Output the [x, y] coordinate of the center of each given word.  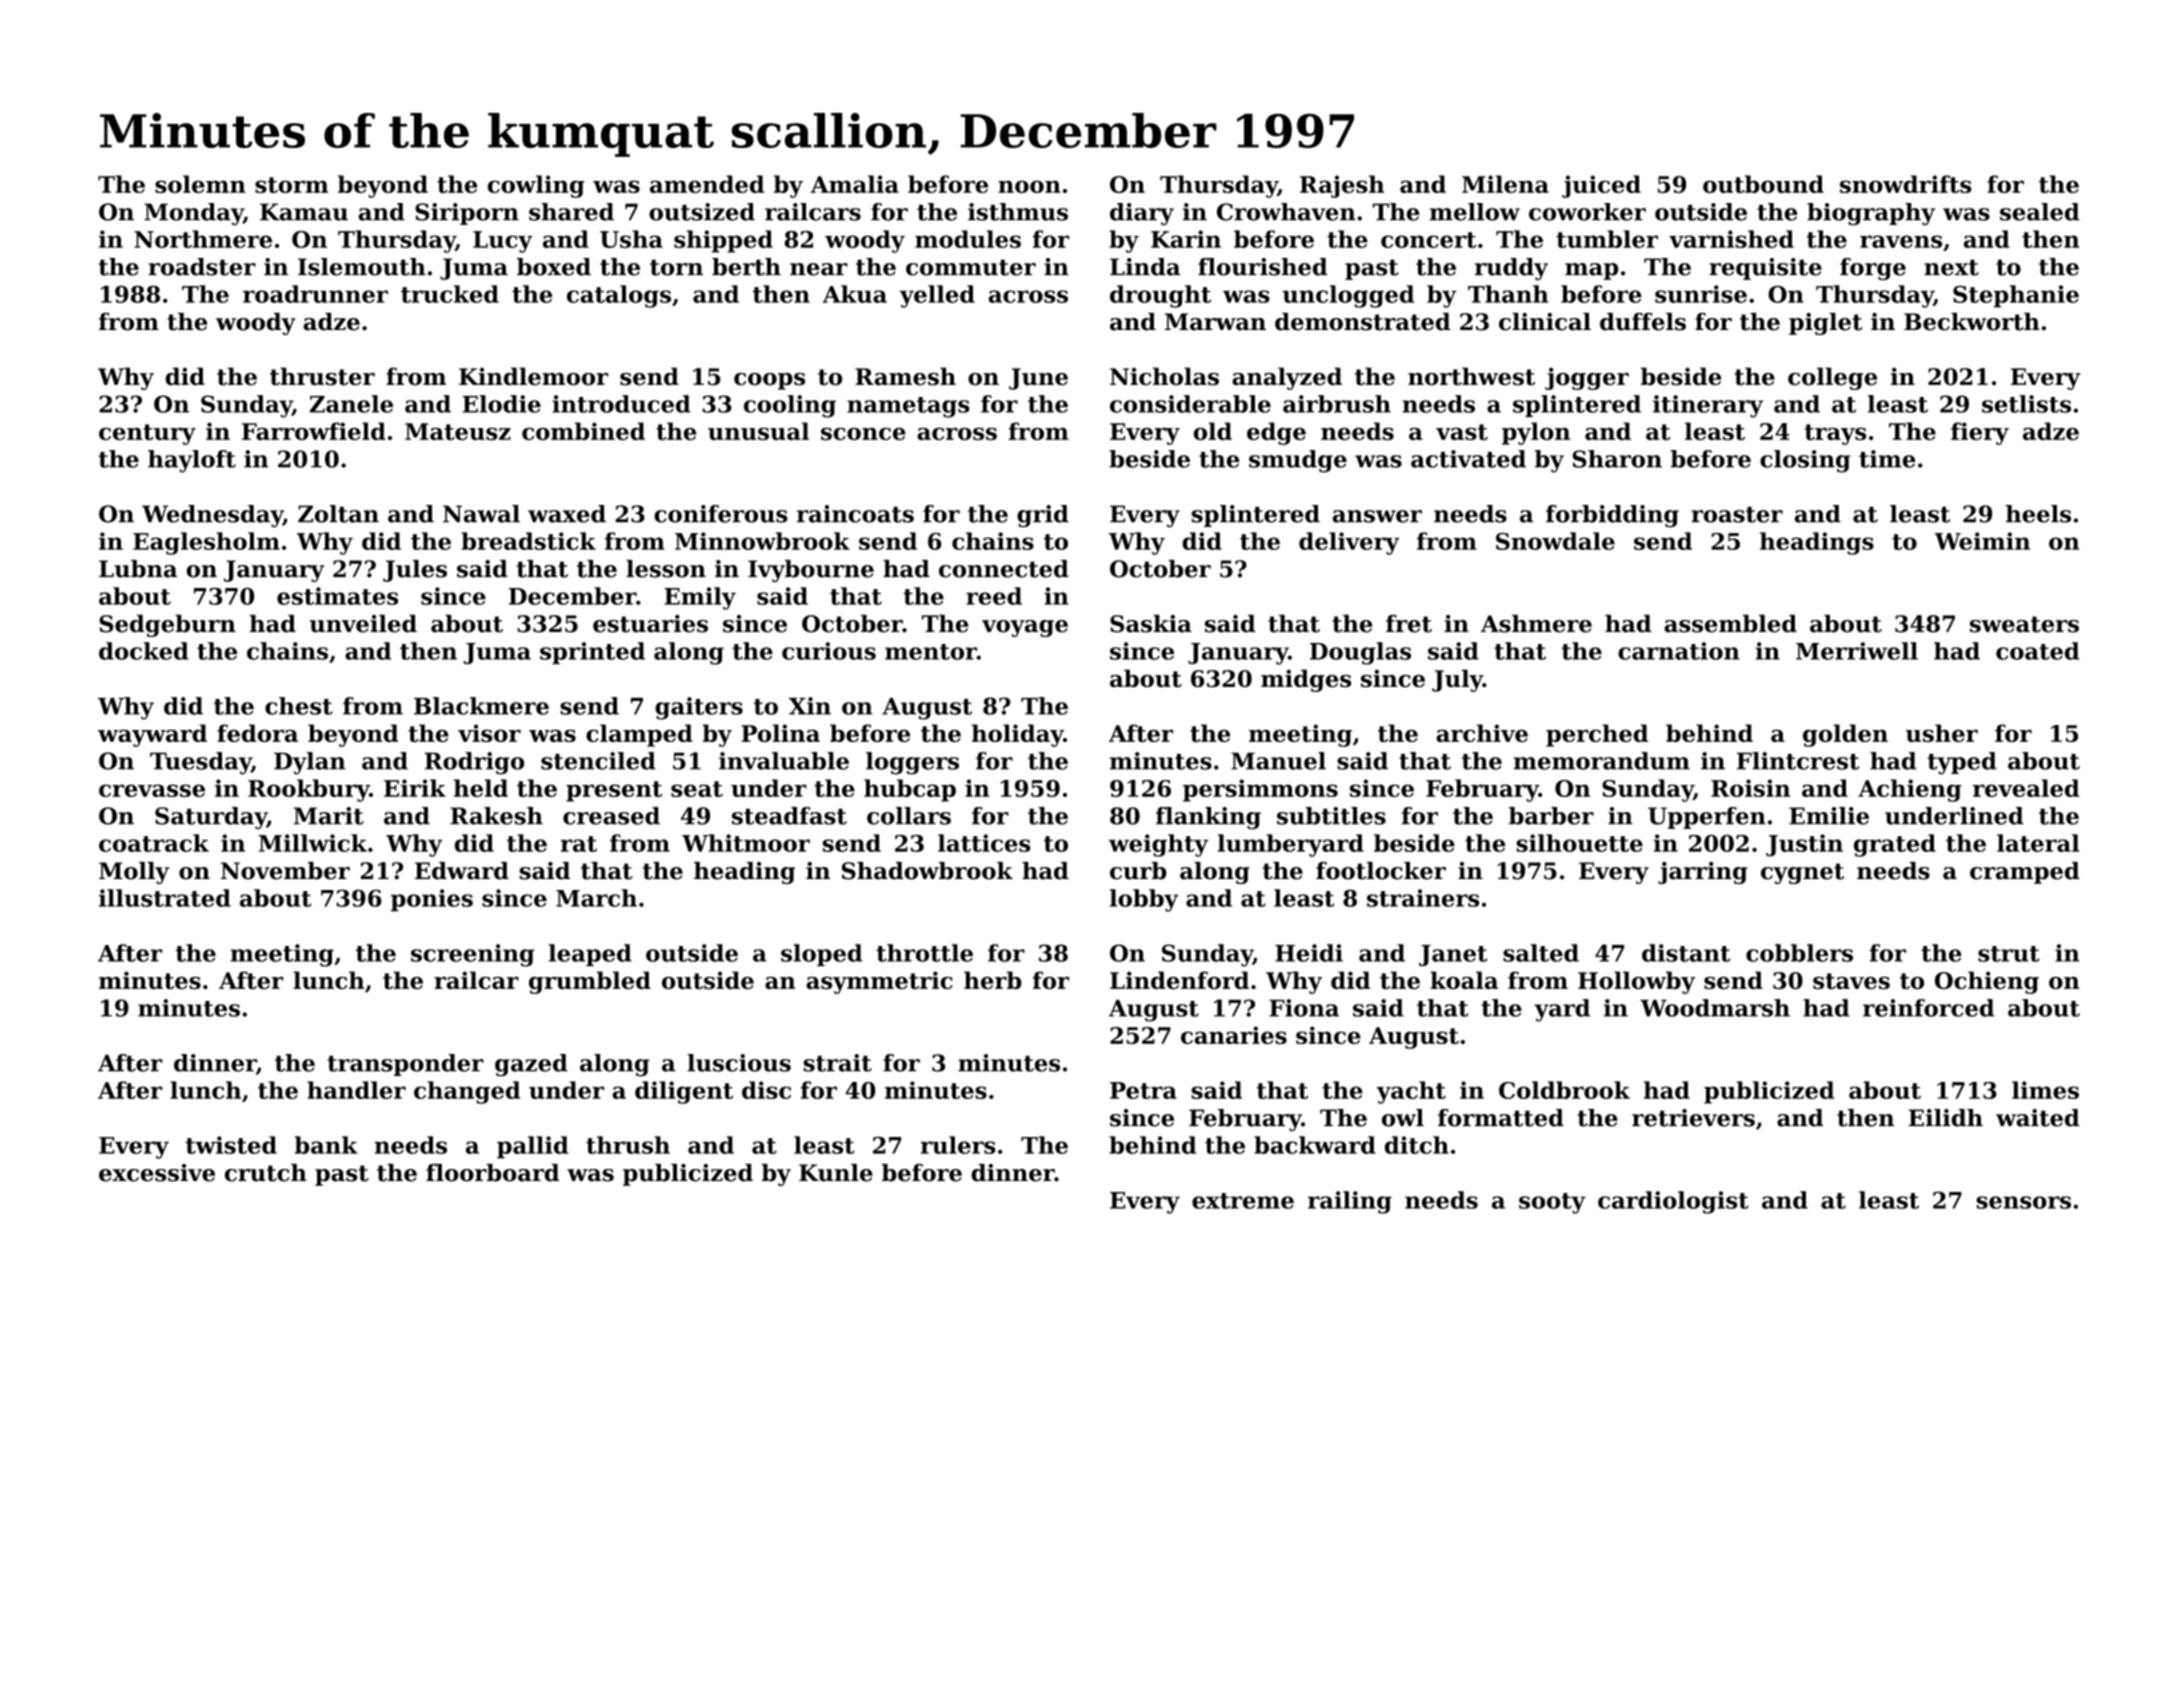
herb [993, 980]
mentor [931, 652]
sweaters [2024, 624]
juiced [1601, 186]
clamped [639, 735]
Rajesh [1342, 186]
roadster [202, 267]
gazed [531, 1065]
